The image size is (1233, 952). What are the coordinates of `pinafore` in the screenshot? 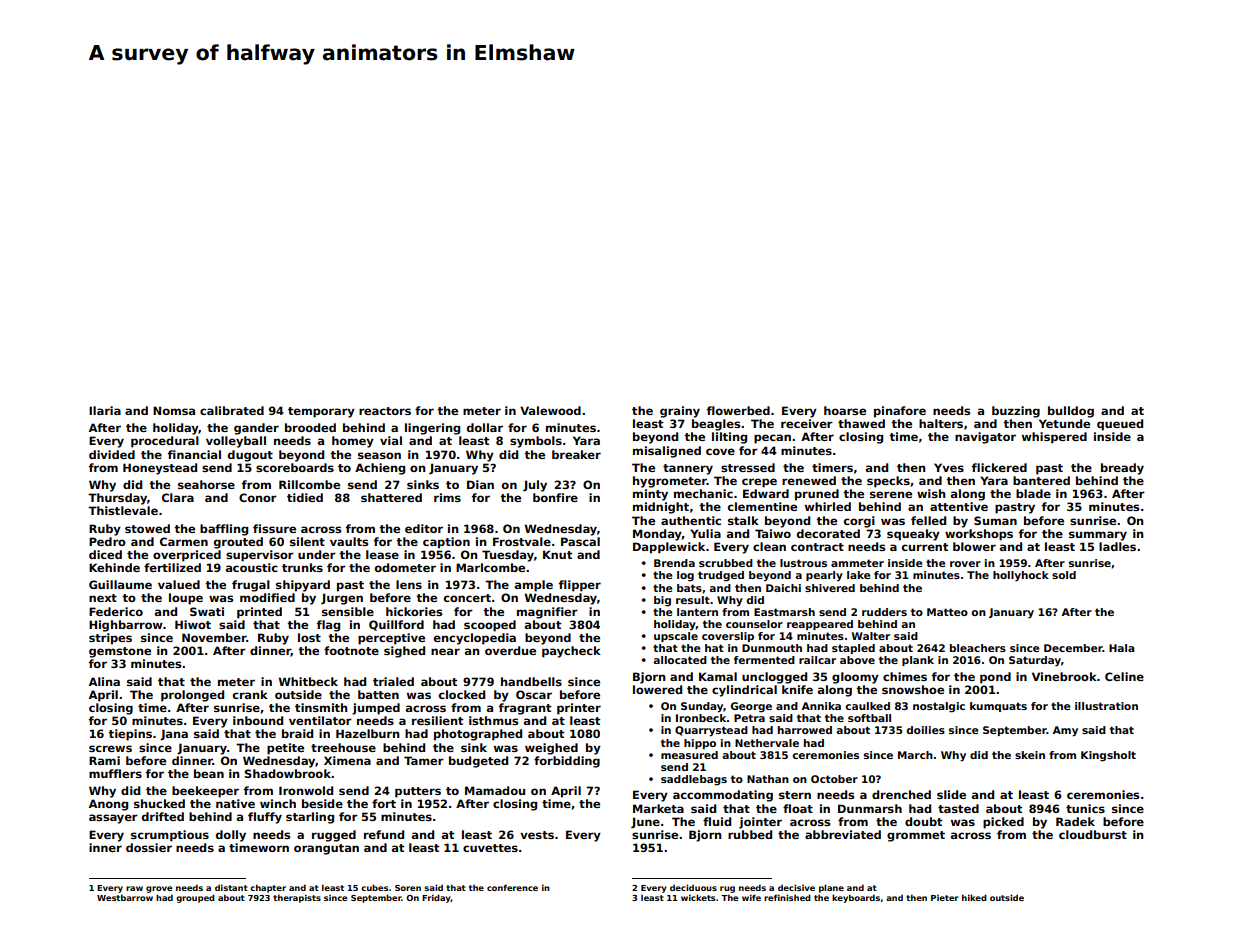 It's located at (900, 412).
